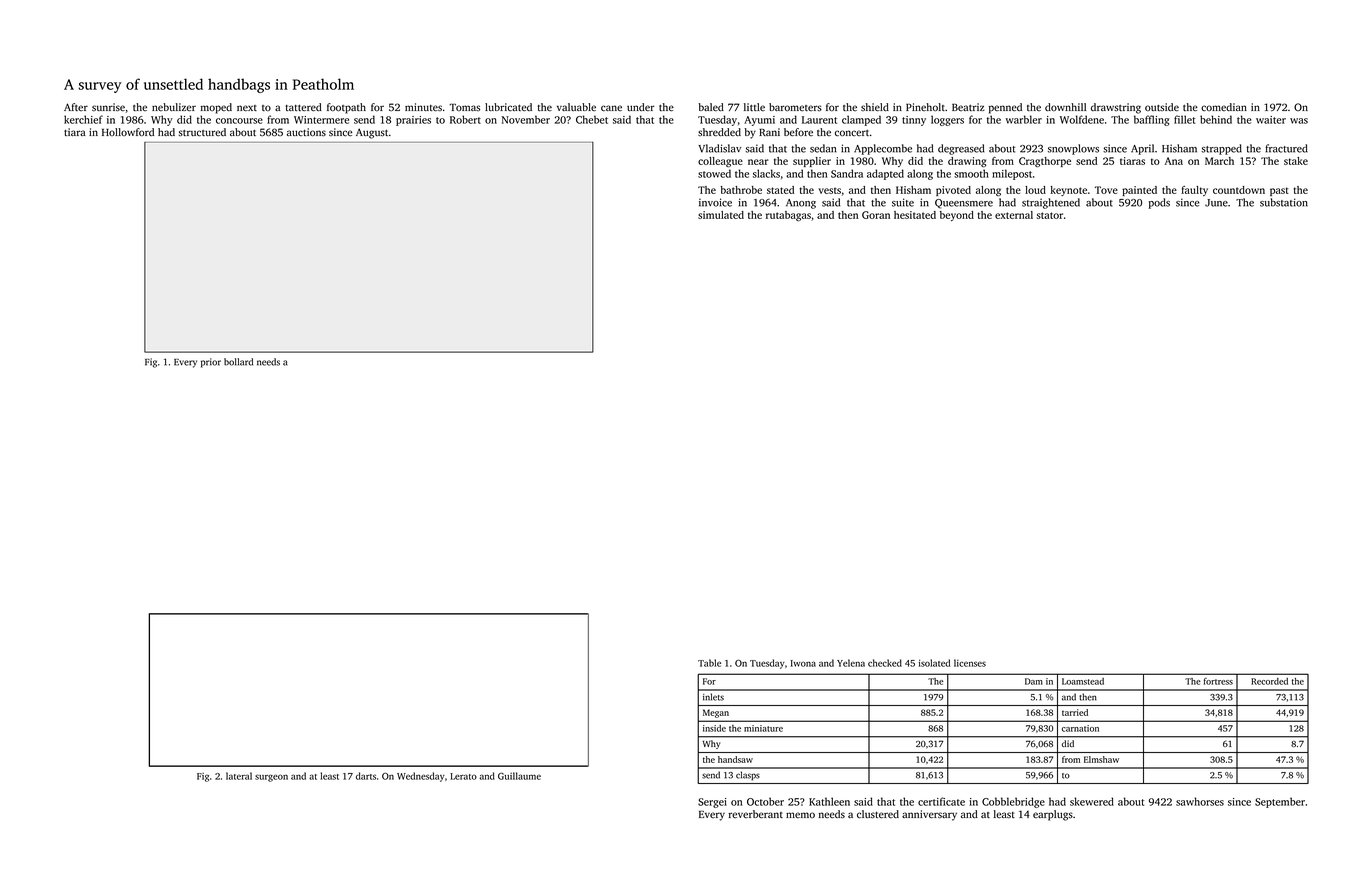 Image resolution: width=1372 pixels, height=887 pixels. Describe the element at coordinates (211, 363) in the screenshot. I see `prior` at that location.
